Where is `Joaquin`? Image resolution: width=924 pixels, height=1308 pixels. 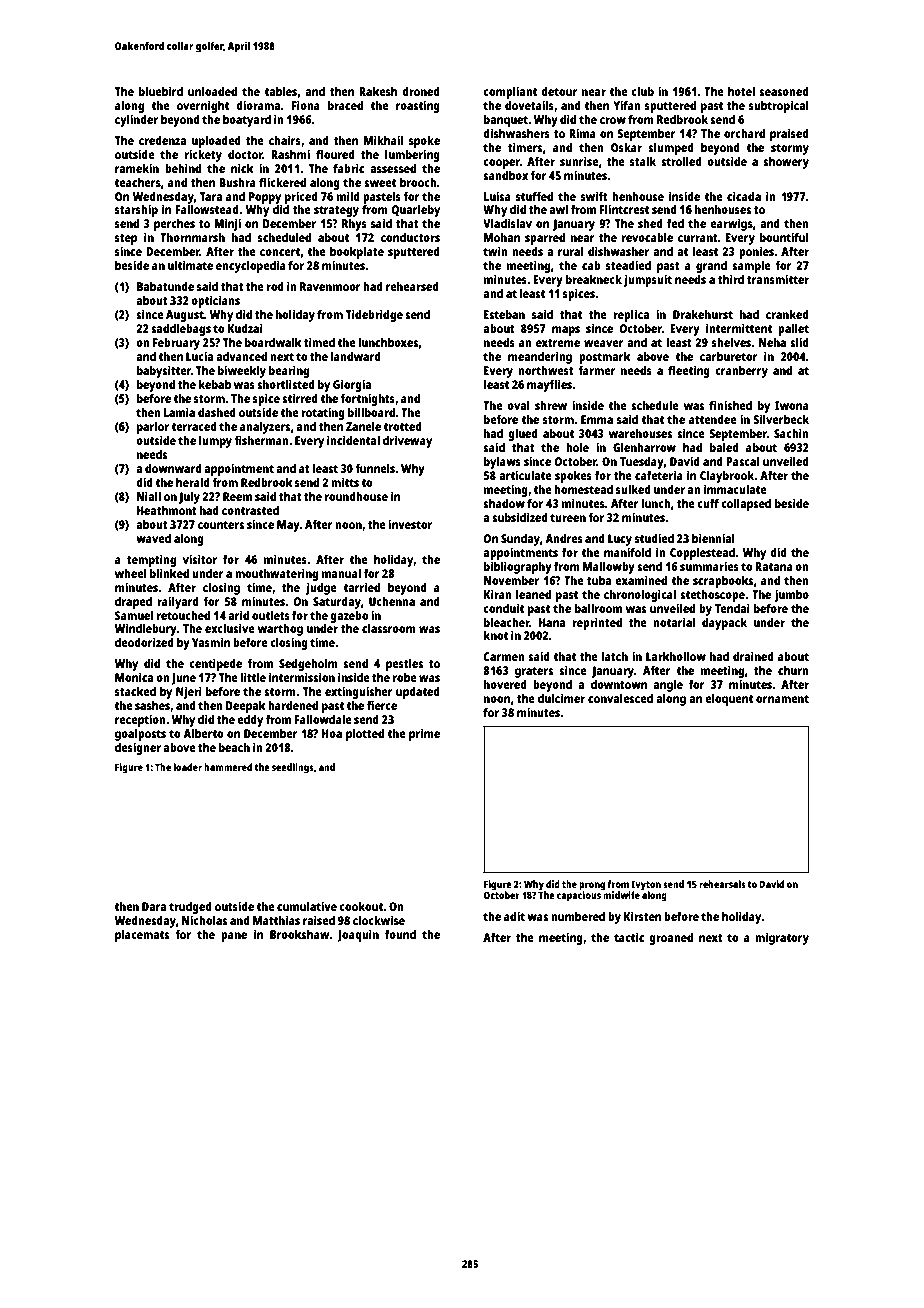
Joaquin is located at coordinates (358, 935).
